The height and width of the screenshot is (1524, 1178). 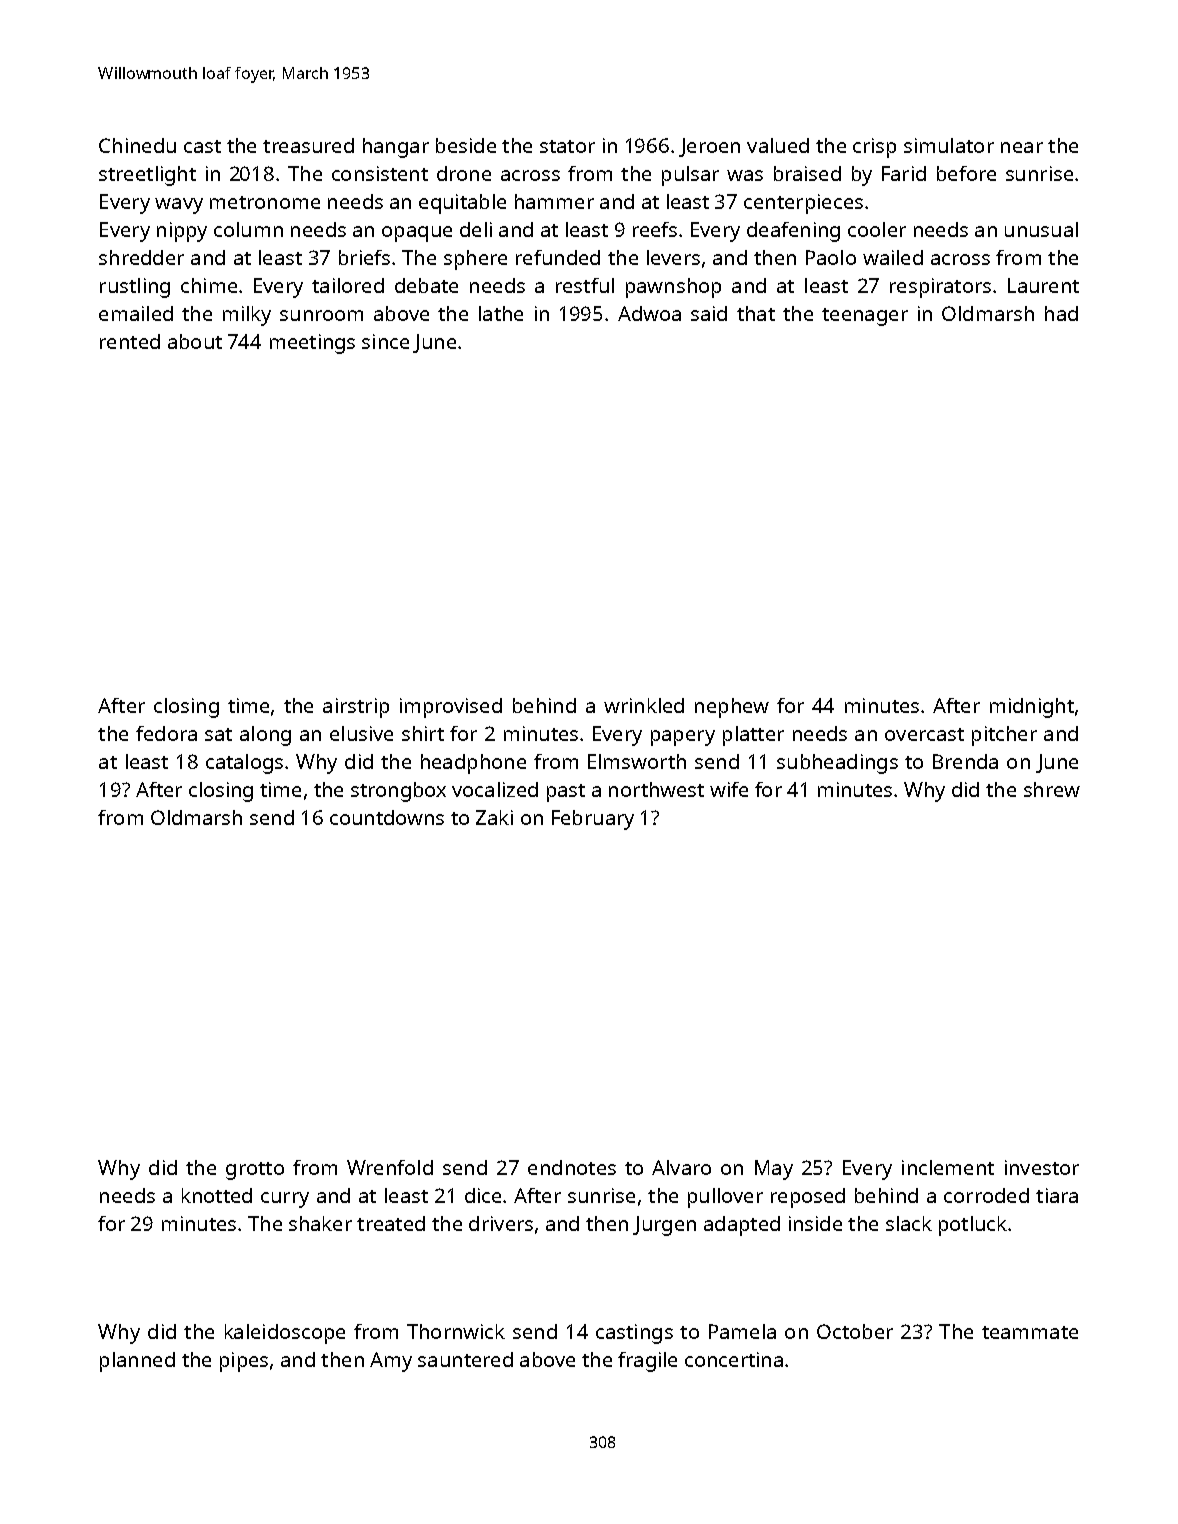 What do you see at coordinates (195, 341) in the screenshot?
I see `about` at bounding box center [195, 341].
